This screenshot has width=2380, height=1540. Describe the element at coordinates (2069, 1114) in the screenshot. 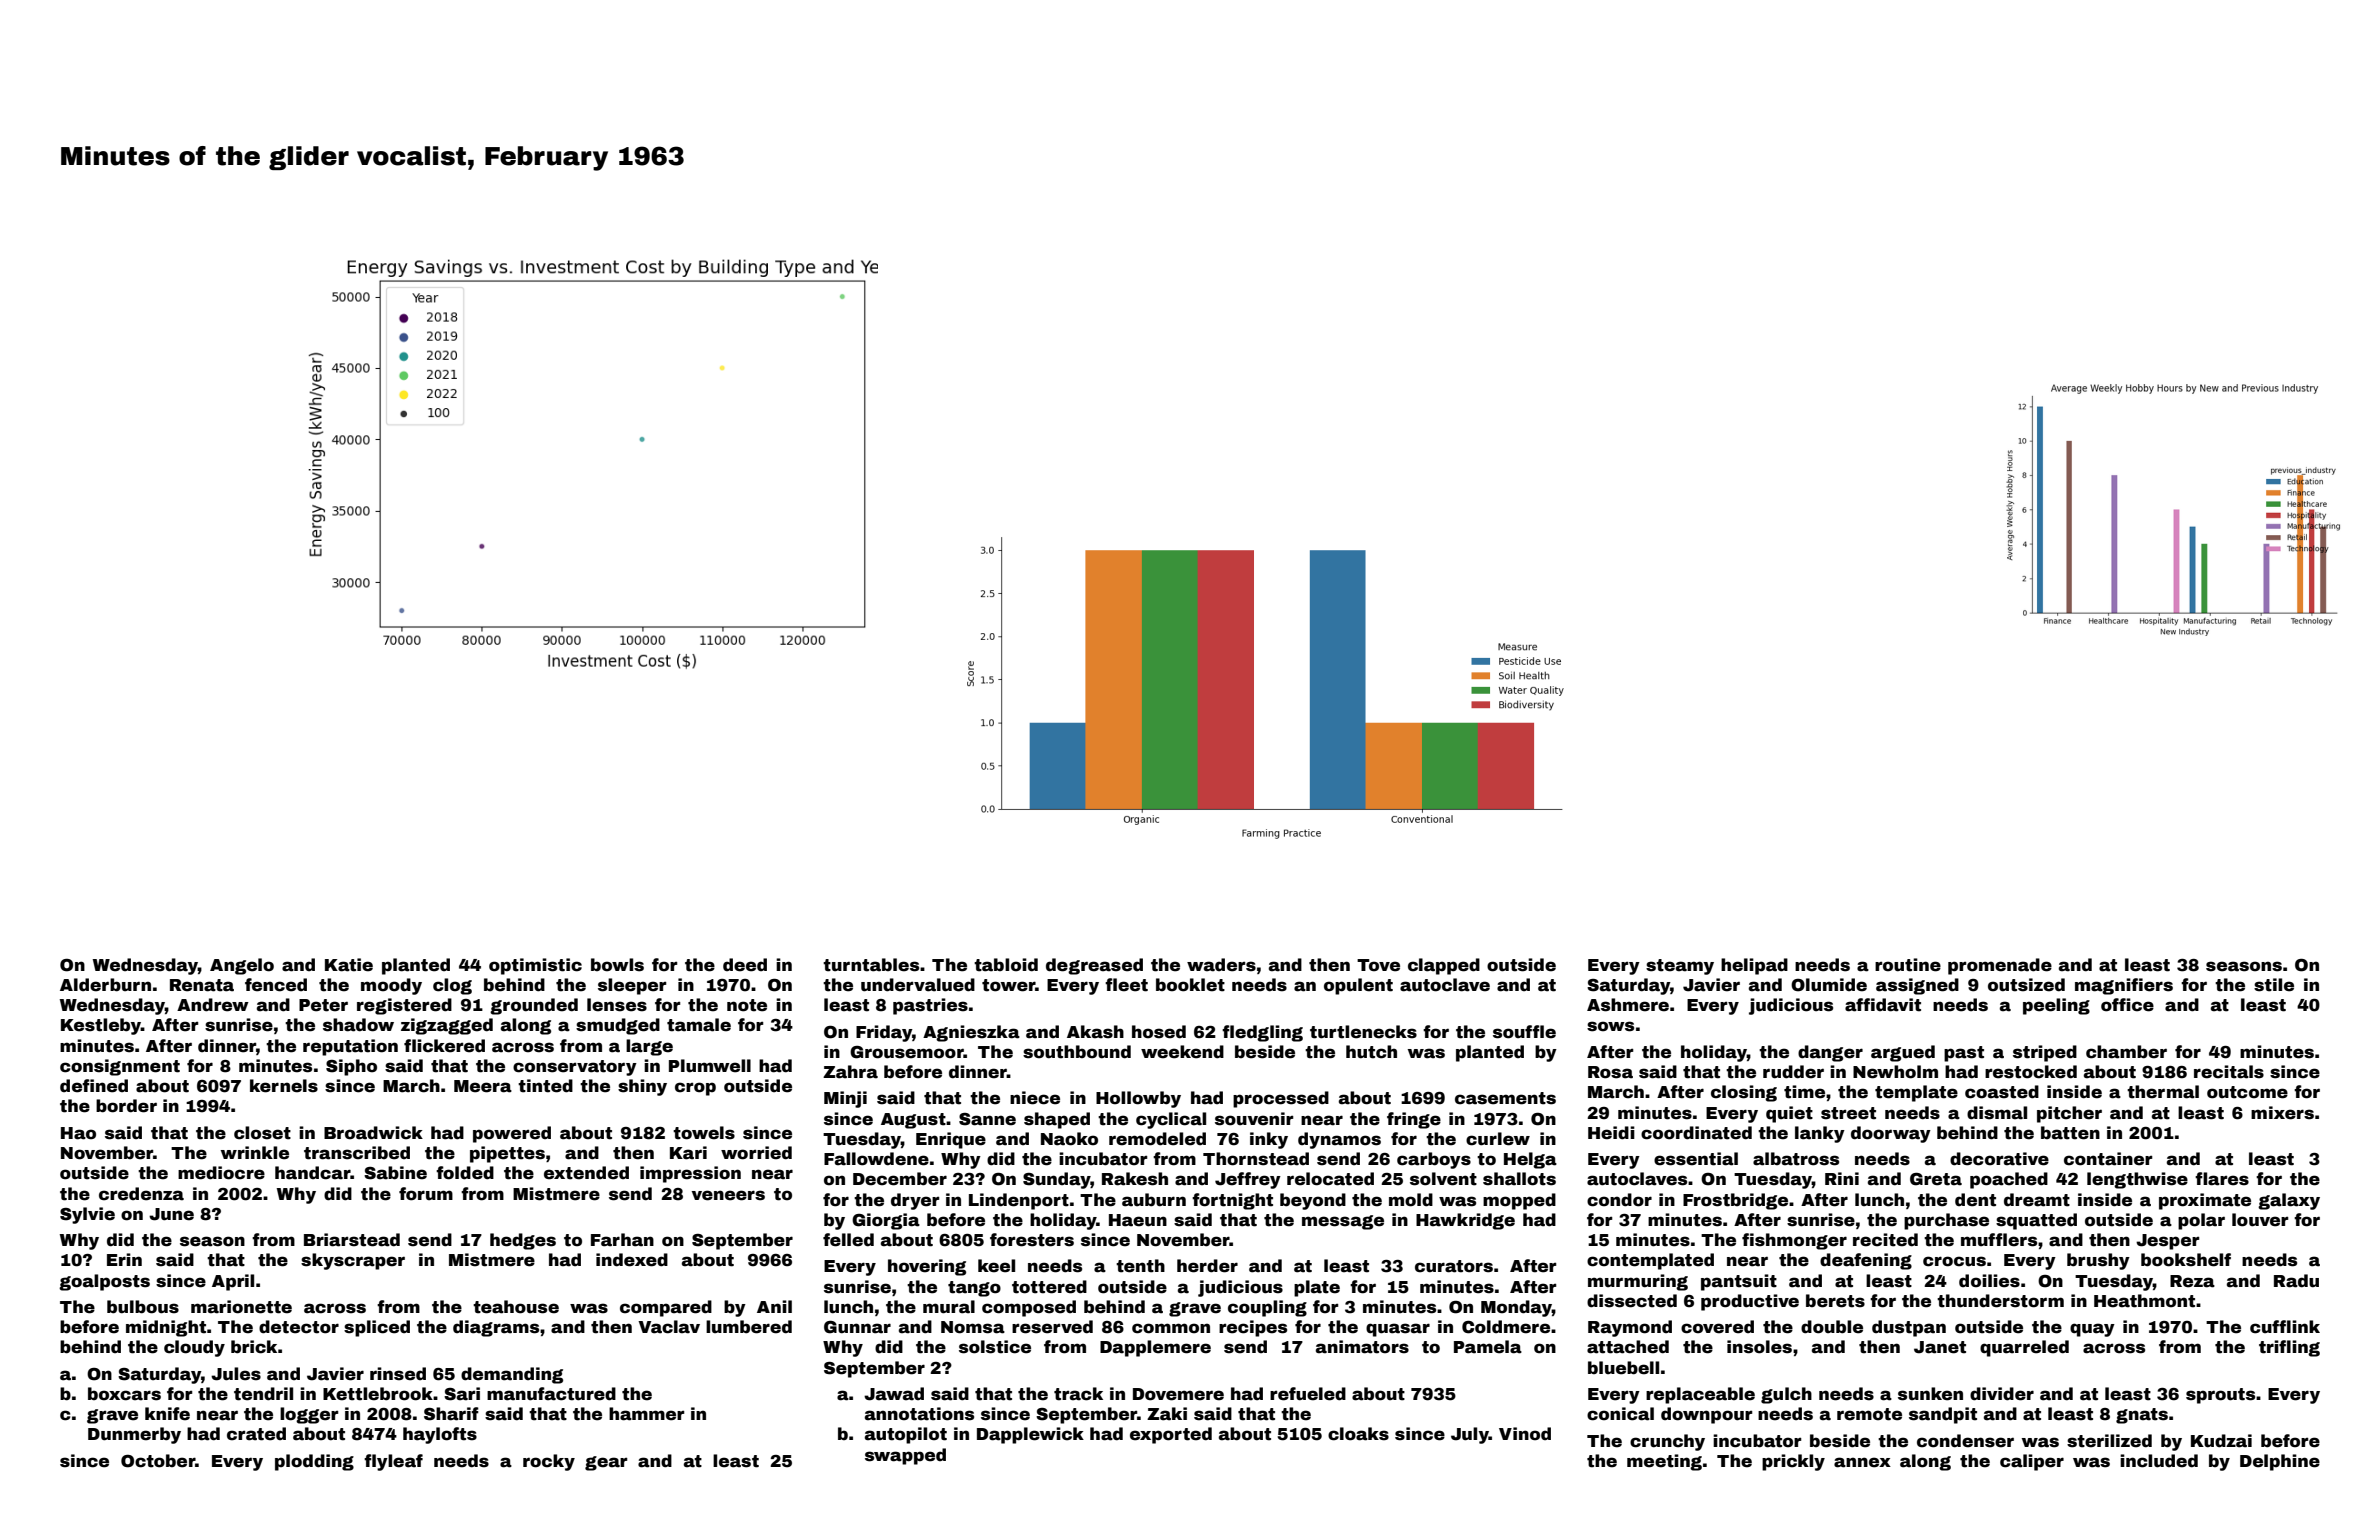

I see `pitcher` at that location.
